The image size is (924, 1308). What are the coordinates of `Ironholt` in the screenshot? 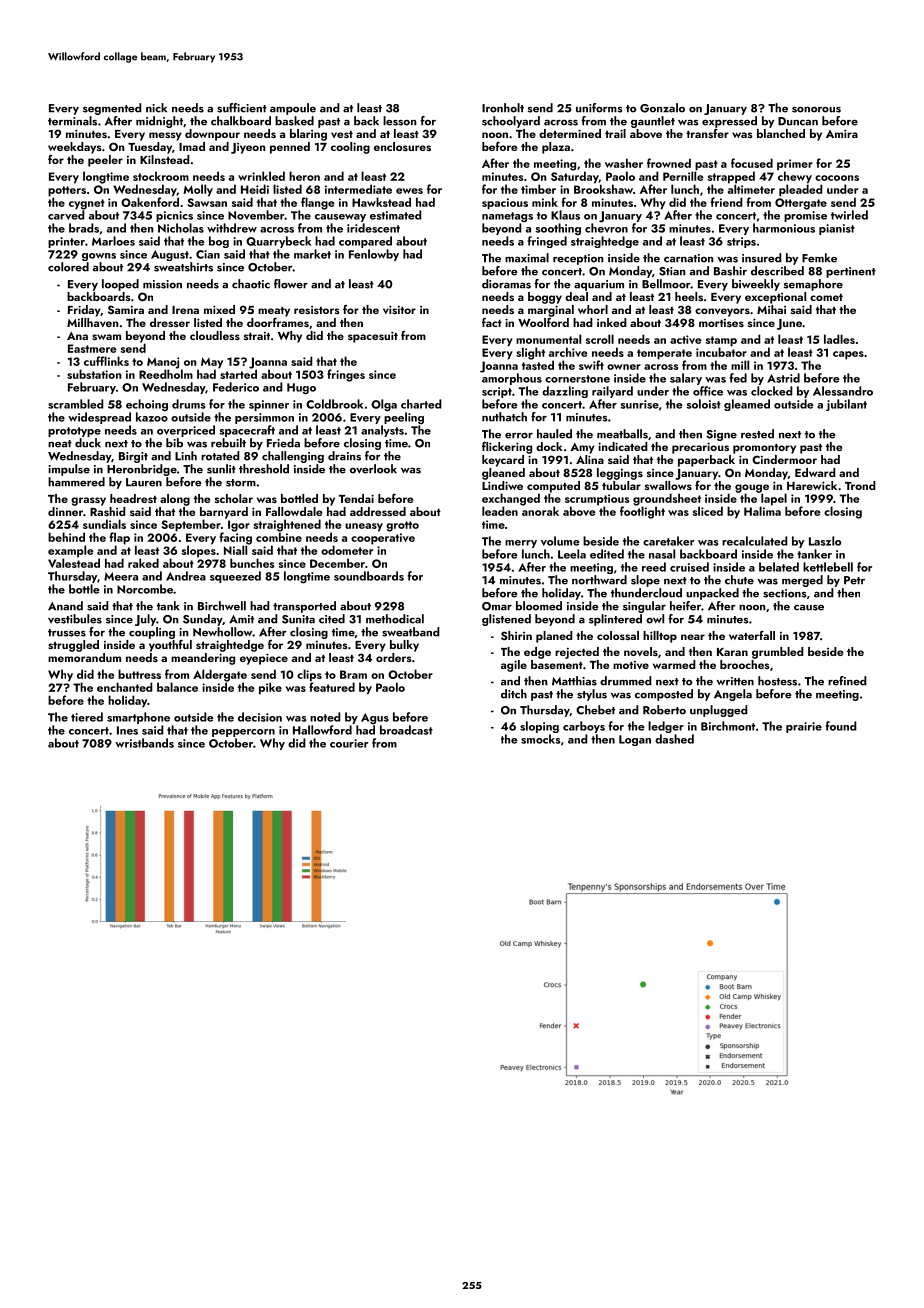 It's located at (503, 108).
